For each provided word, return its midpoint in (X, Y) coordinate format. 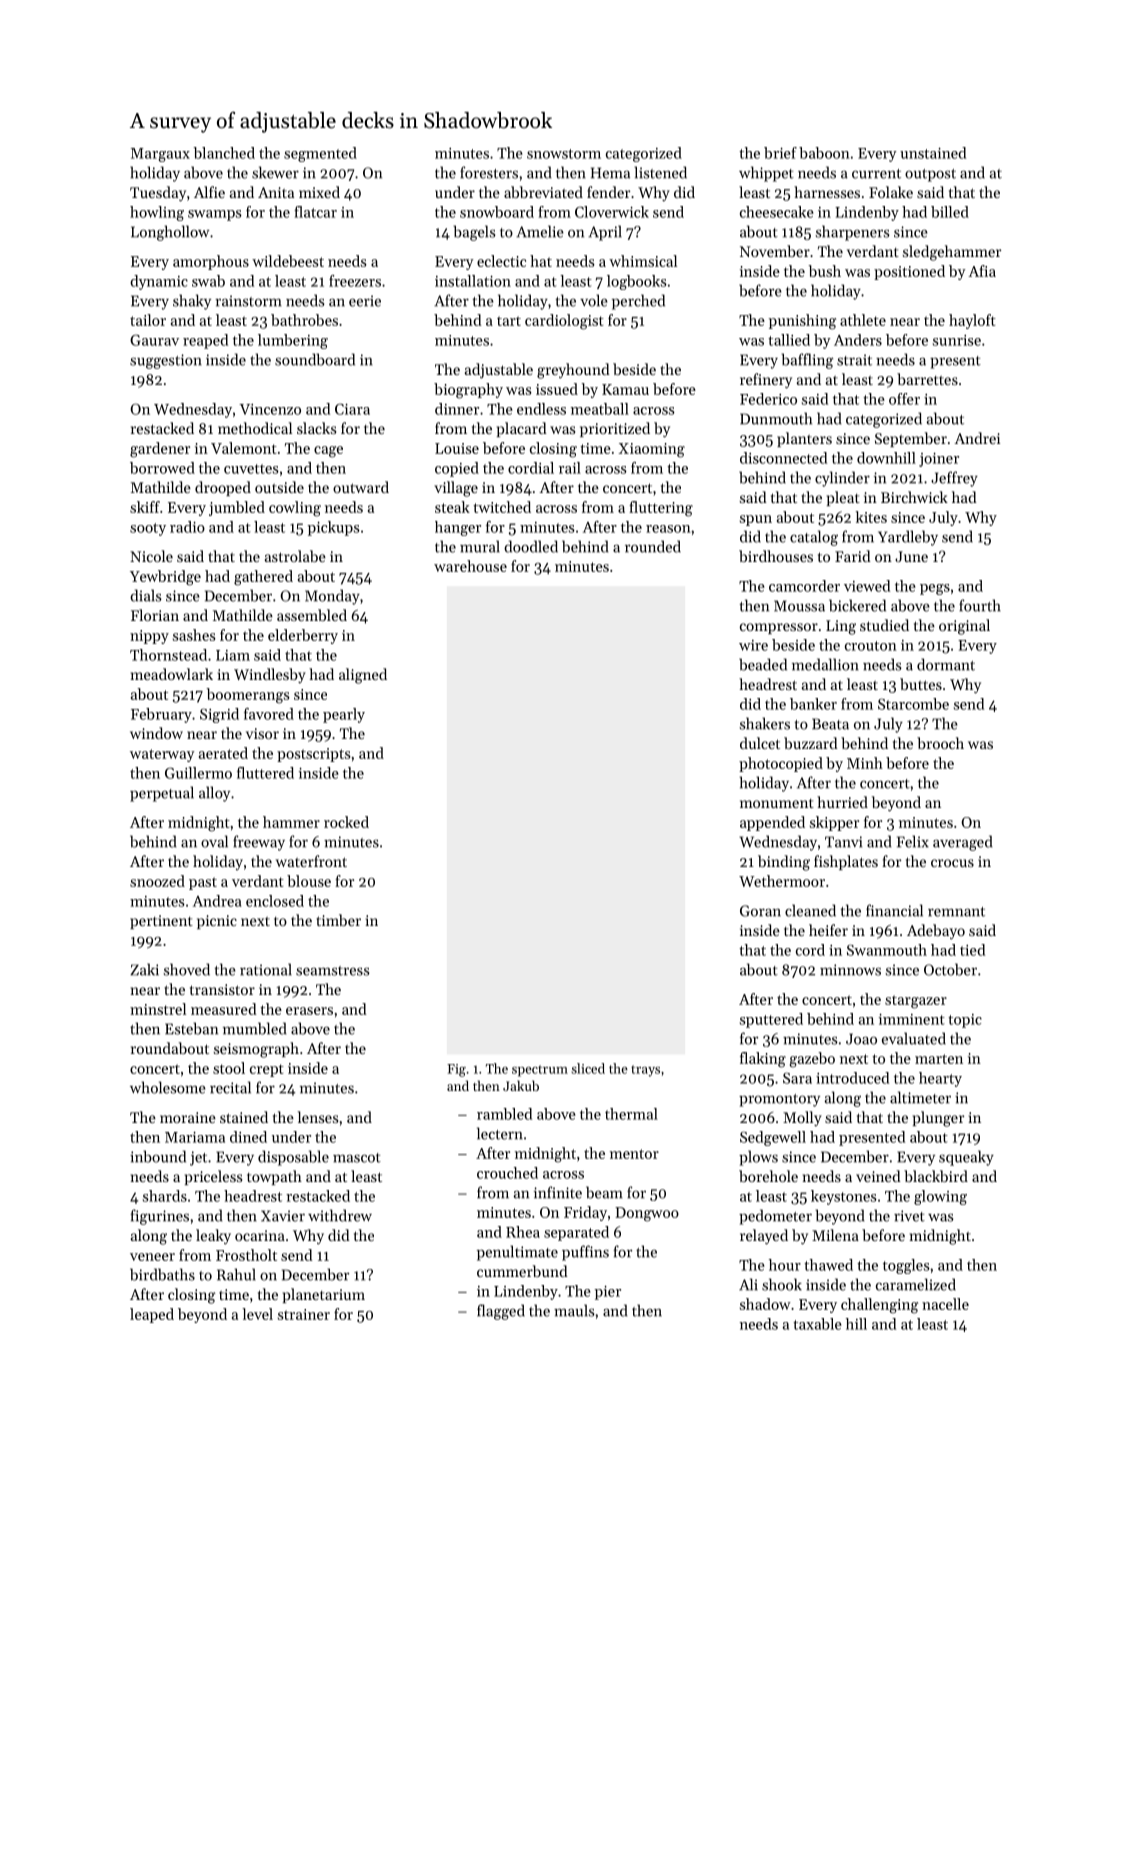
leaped (152, 1315)
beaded (763, 664)
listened (660, 172)
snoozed (157, 881)
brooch (940, 743)
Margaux (160, 155)
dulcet (760, 743)
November (775, 251)
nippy (149, 637)
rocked (346, 822)
